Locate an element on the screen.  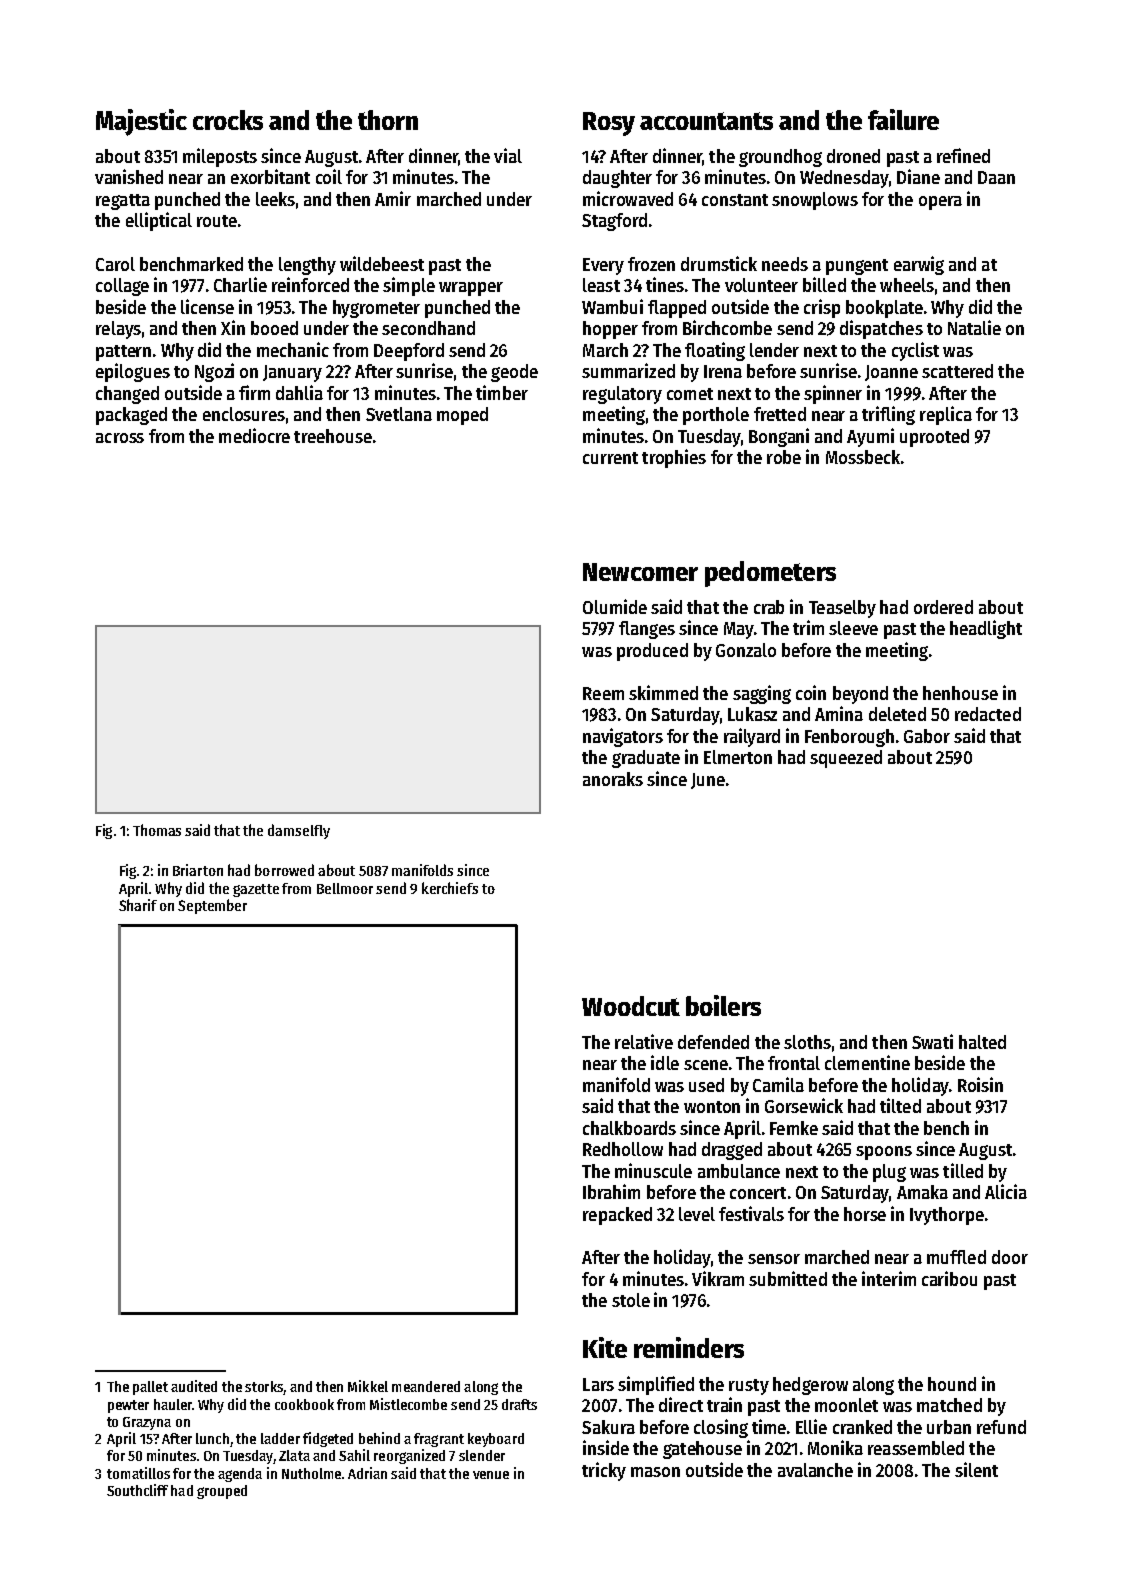
Thomas is located at coordinates (157, 830).
